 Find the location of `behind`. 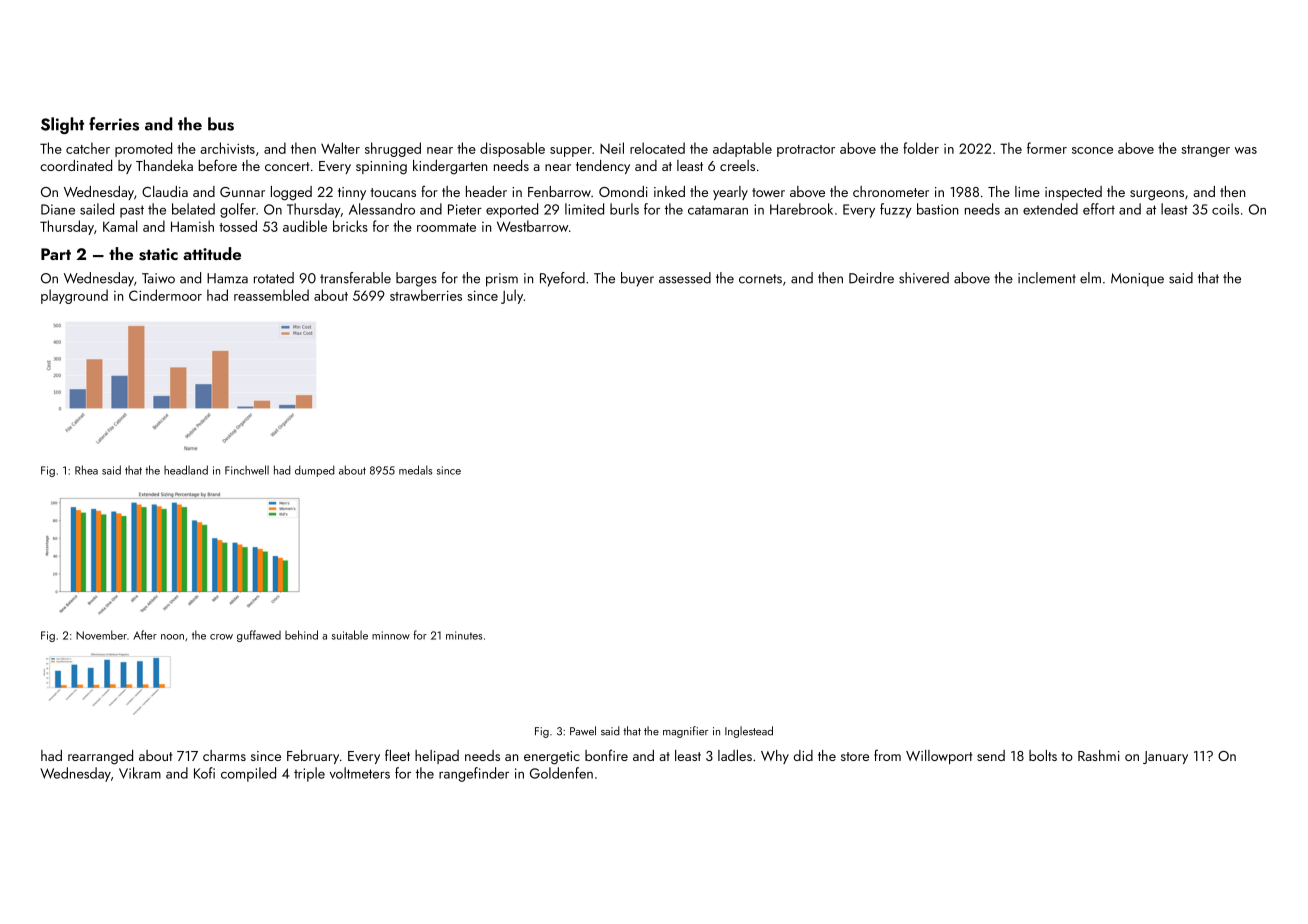

behind is located at coordinates (301, 635).
